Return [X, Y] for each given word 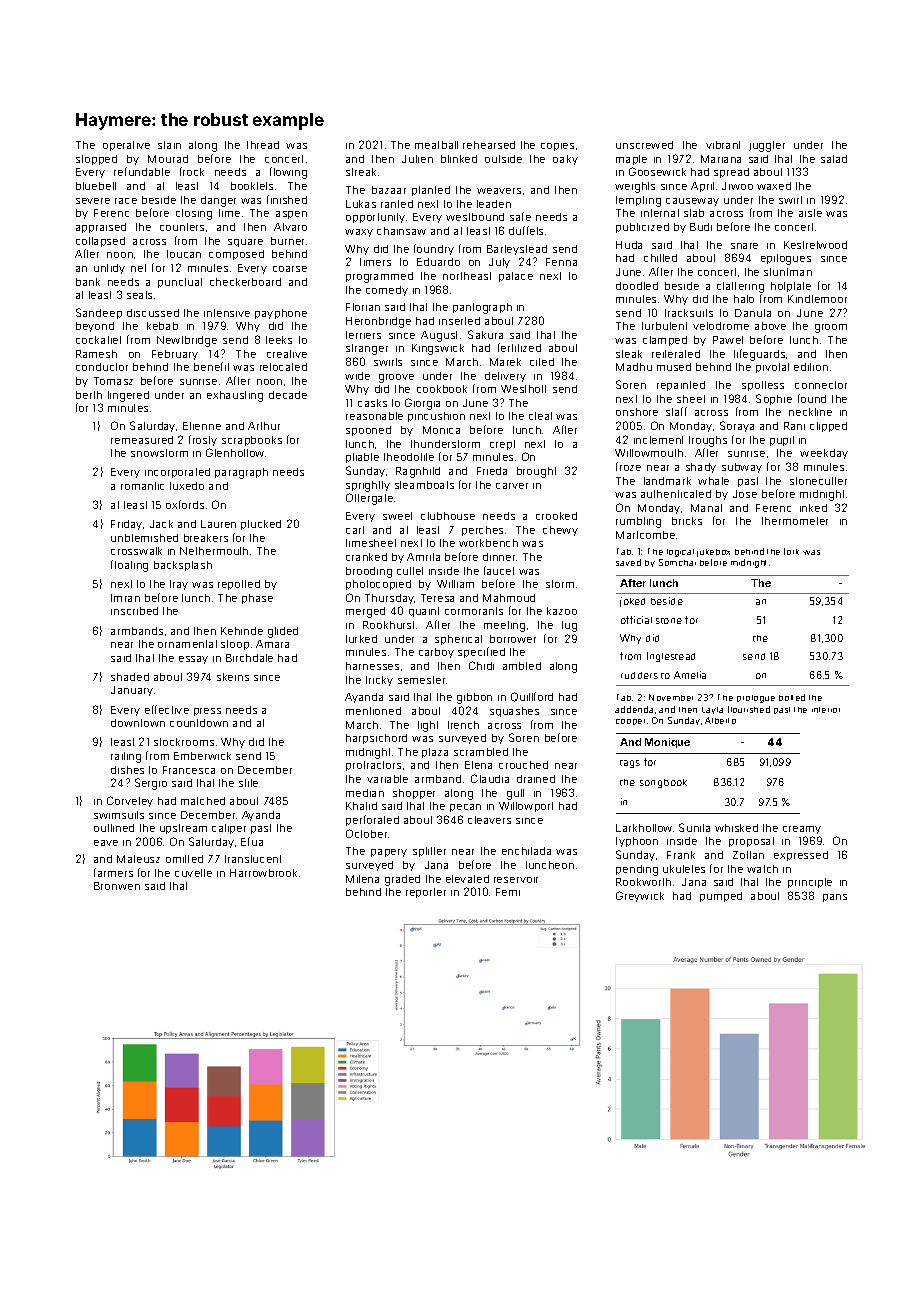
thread [263, 145]
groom [831, 328]
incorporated [177, 473]
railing [126, 757]
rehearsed [489, 145]
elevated [467, 879]
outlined [114, 828]
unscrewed [644, 145]
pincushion [436, 417]
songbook [663, 783]
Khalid [361, 806]
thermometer [795, 521]
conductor [102, 367]
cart [355, 530]
